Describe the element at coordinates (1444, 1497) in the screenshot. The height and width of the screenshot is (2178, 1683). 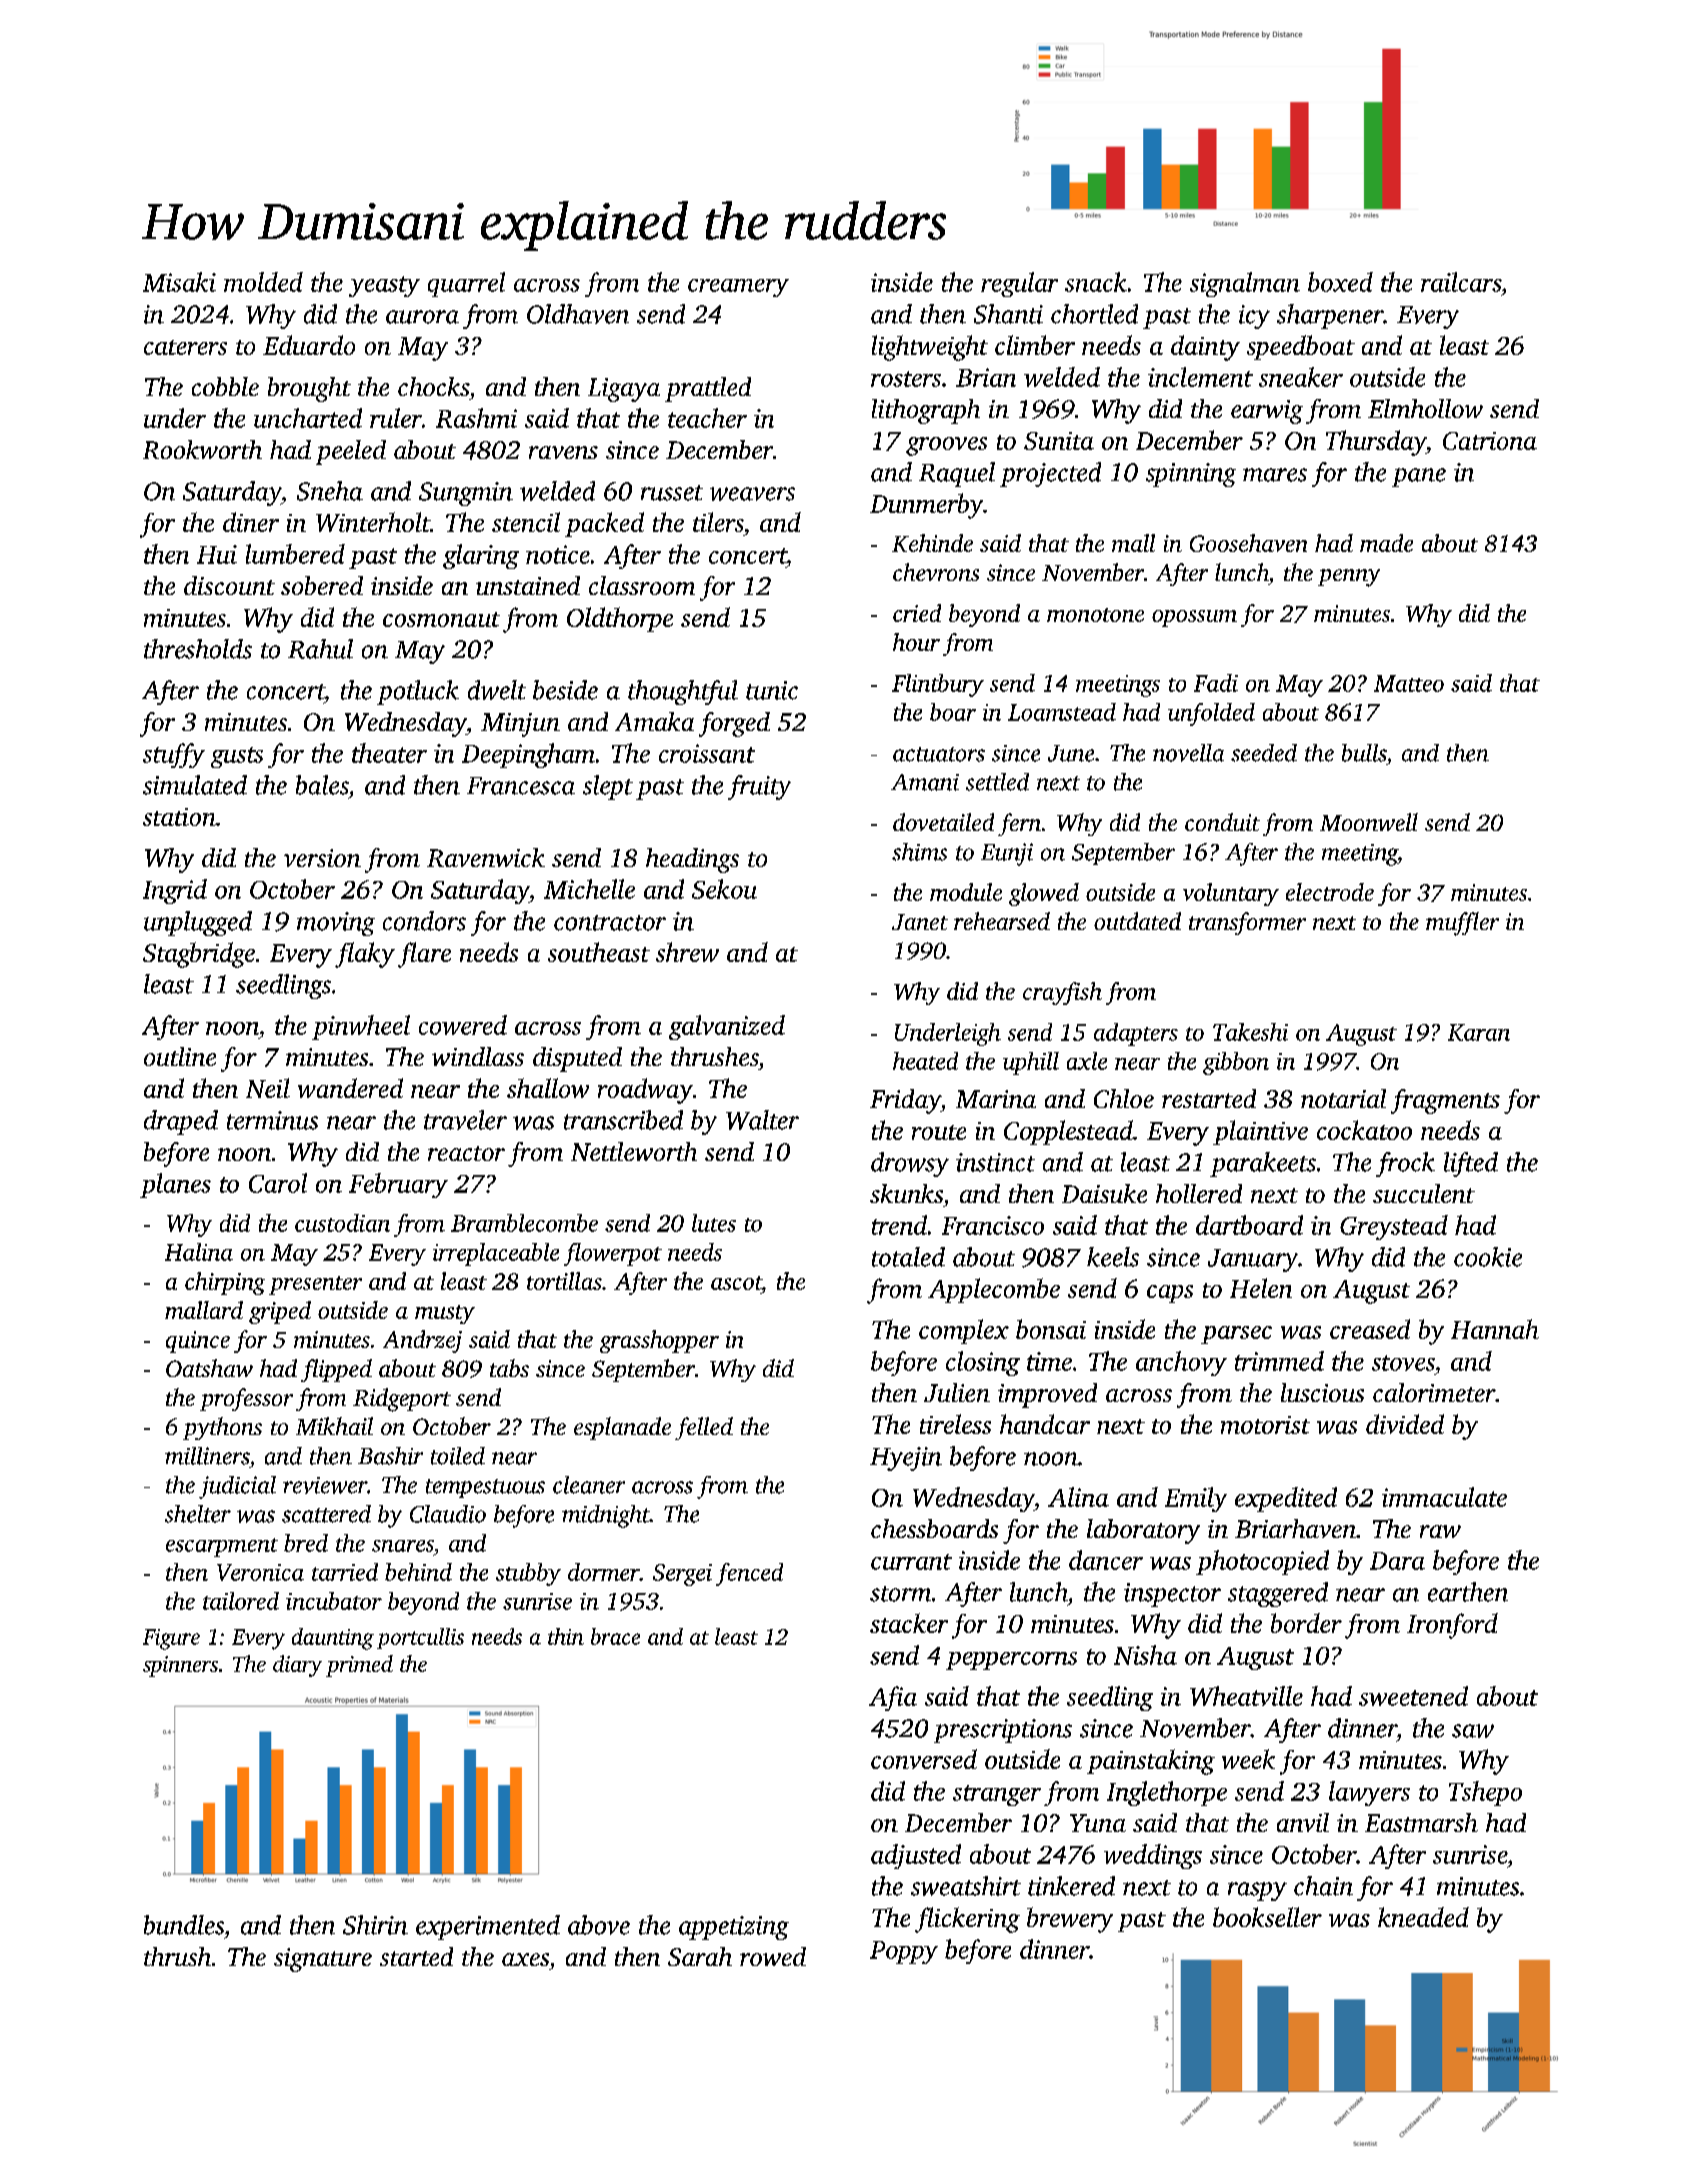
I see `immaculate` at that location.
